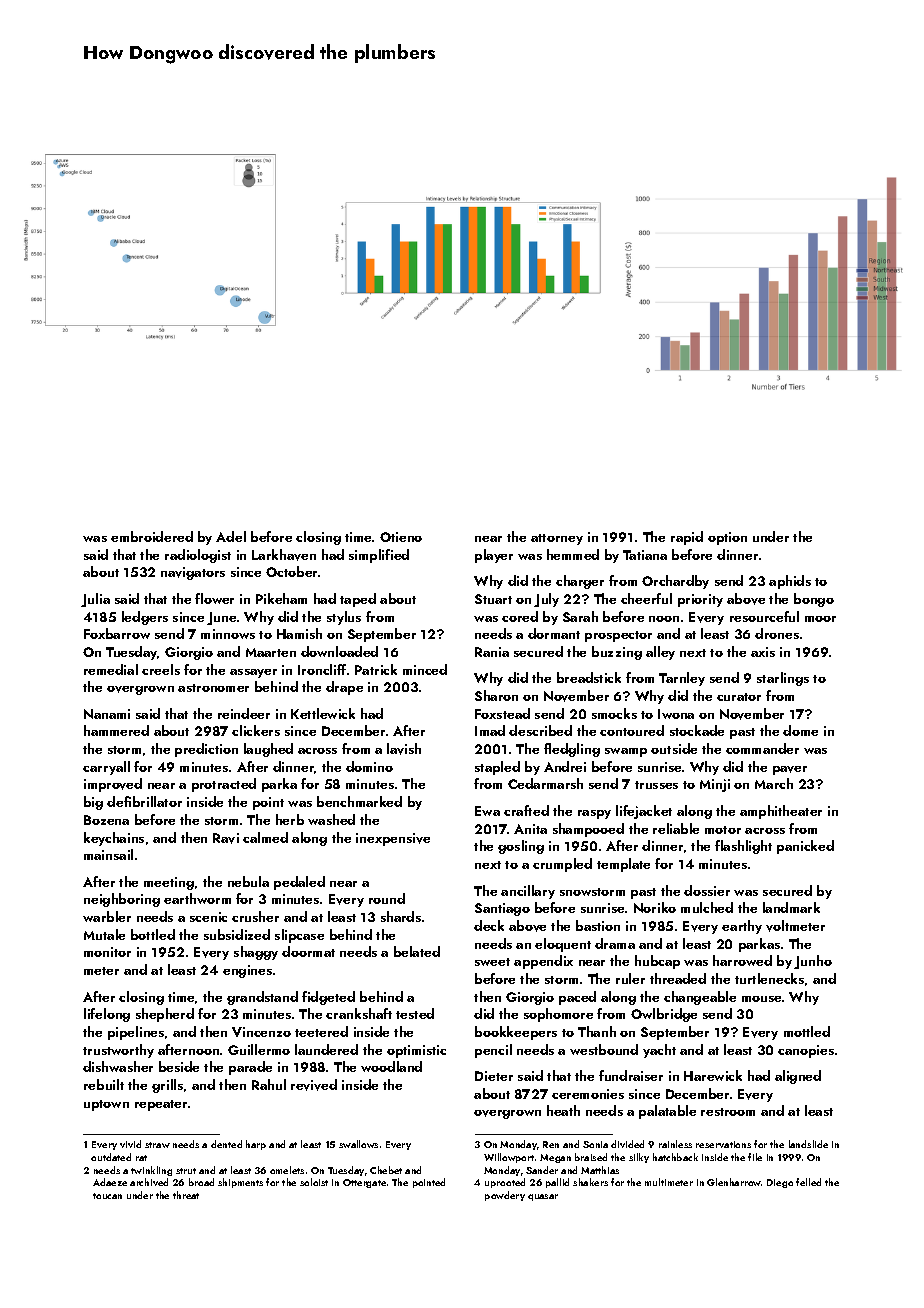  What do you see at coordinates (231, 536) in the screenshot?
I see `Adel` at bounding box center [231, 536].
